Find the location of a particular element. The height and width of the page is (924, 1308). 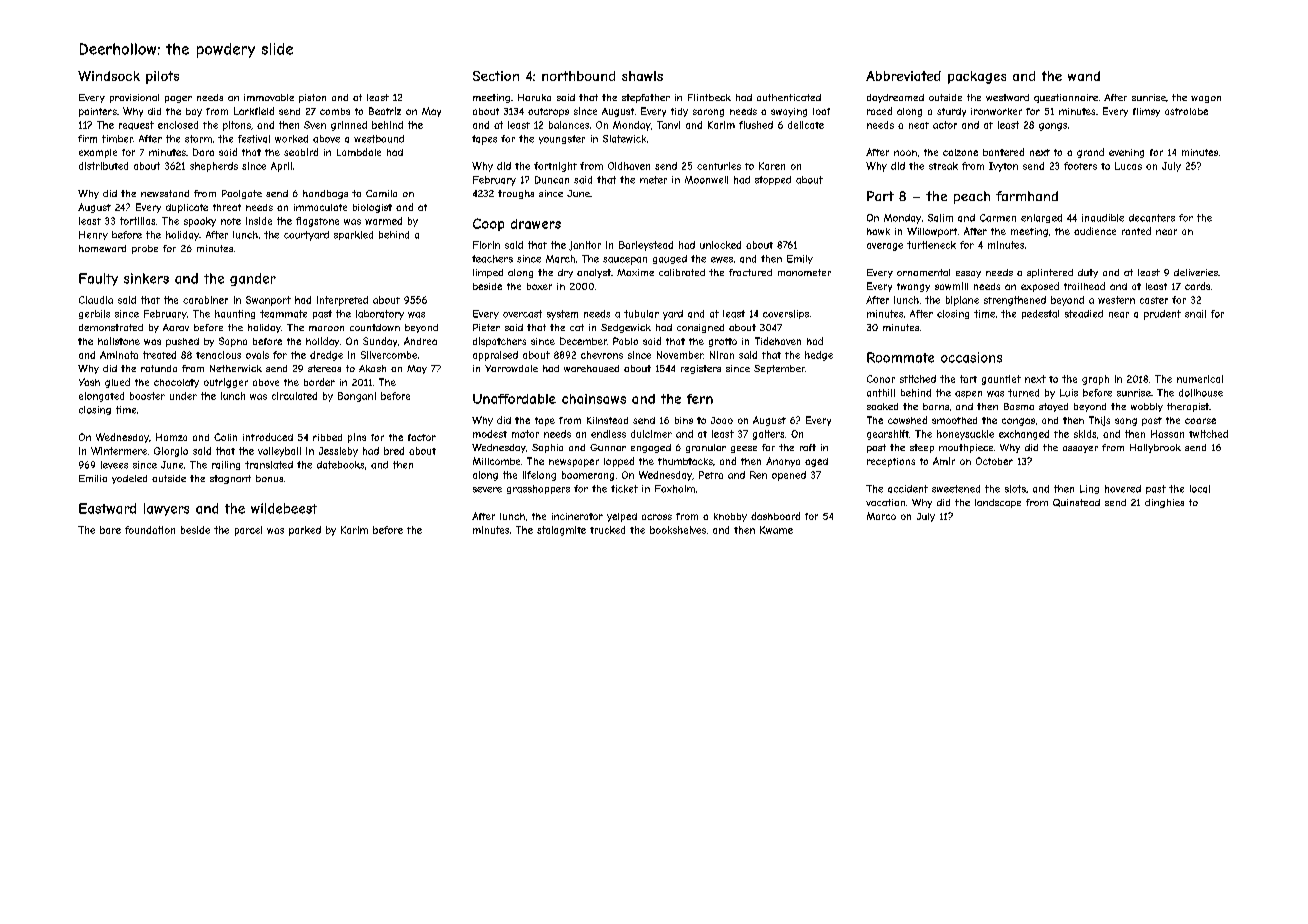

Petra is located at coordinates (711, 475).
